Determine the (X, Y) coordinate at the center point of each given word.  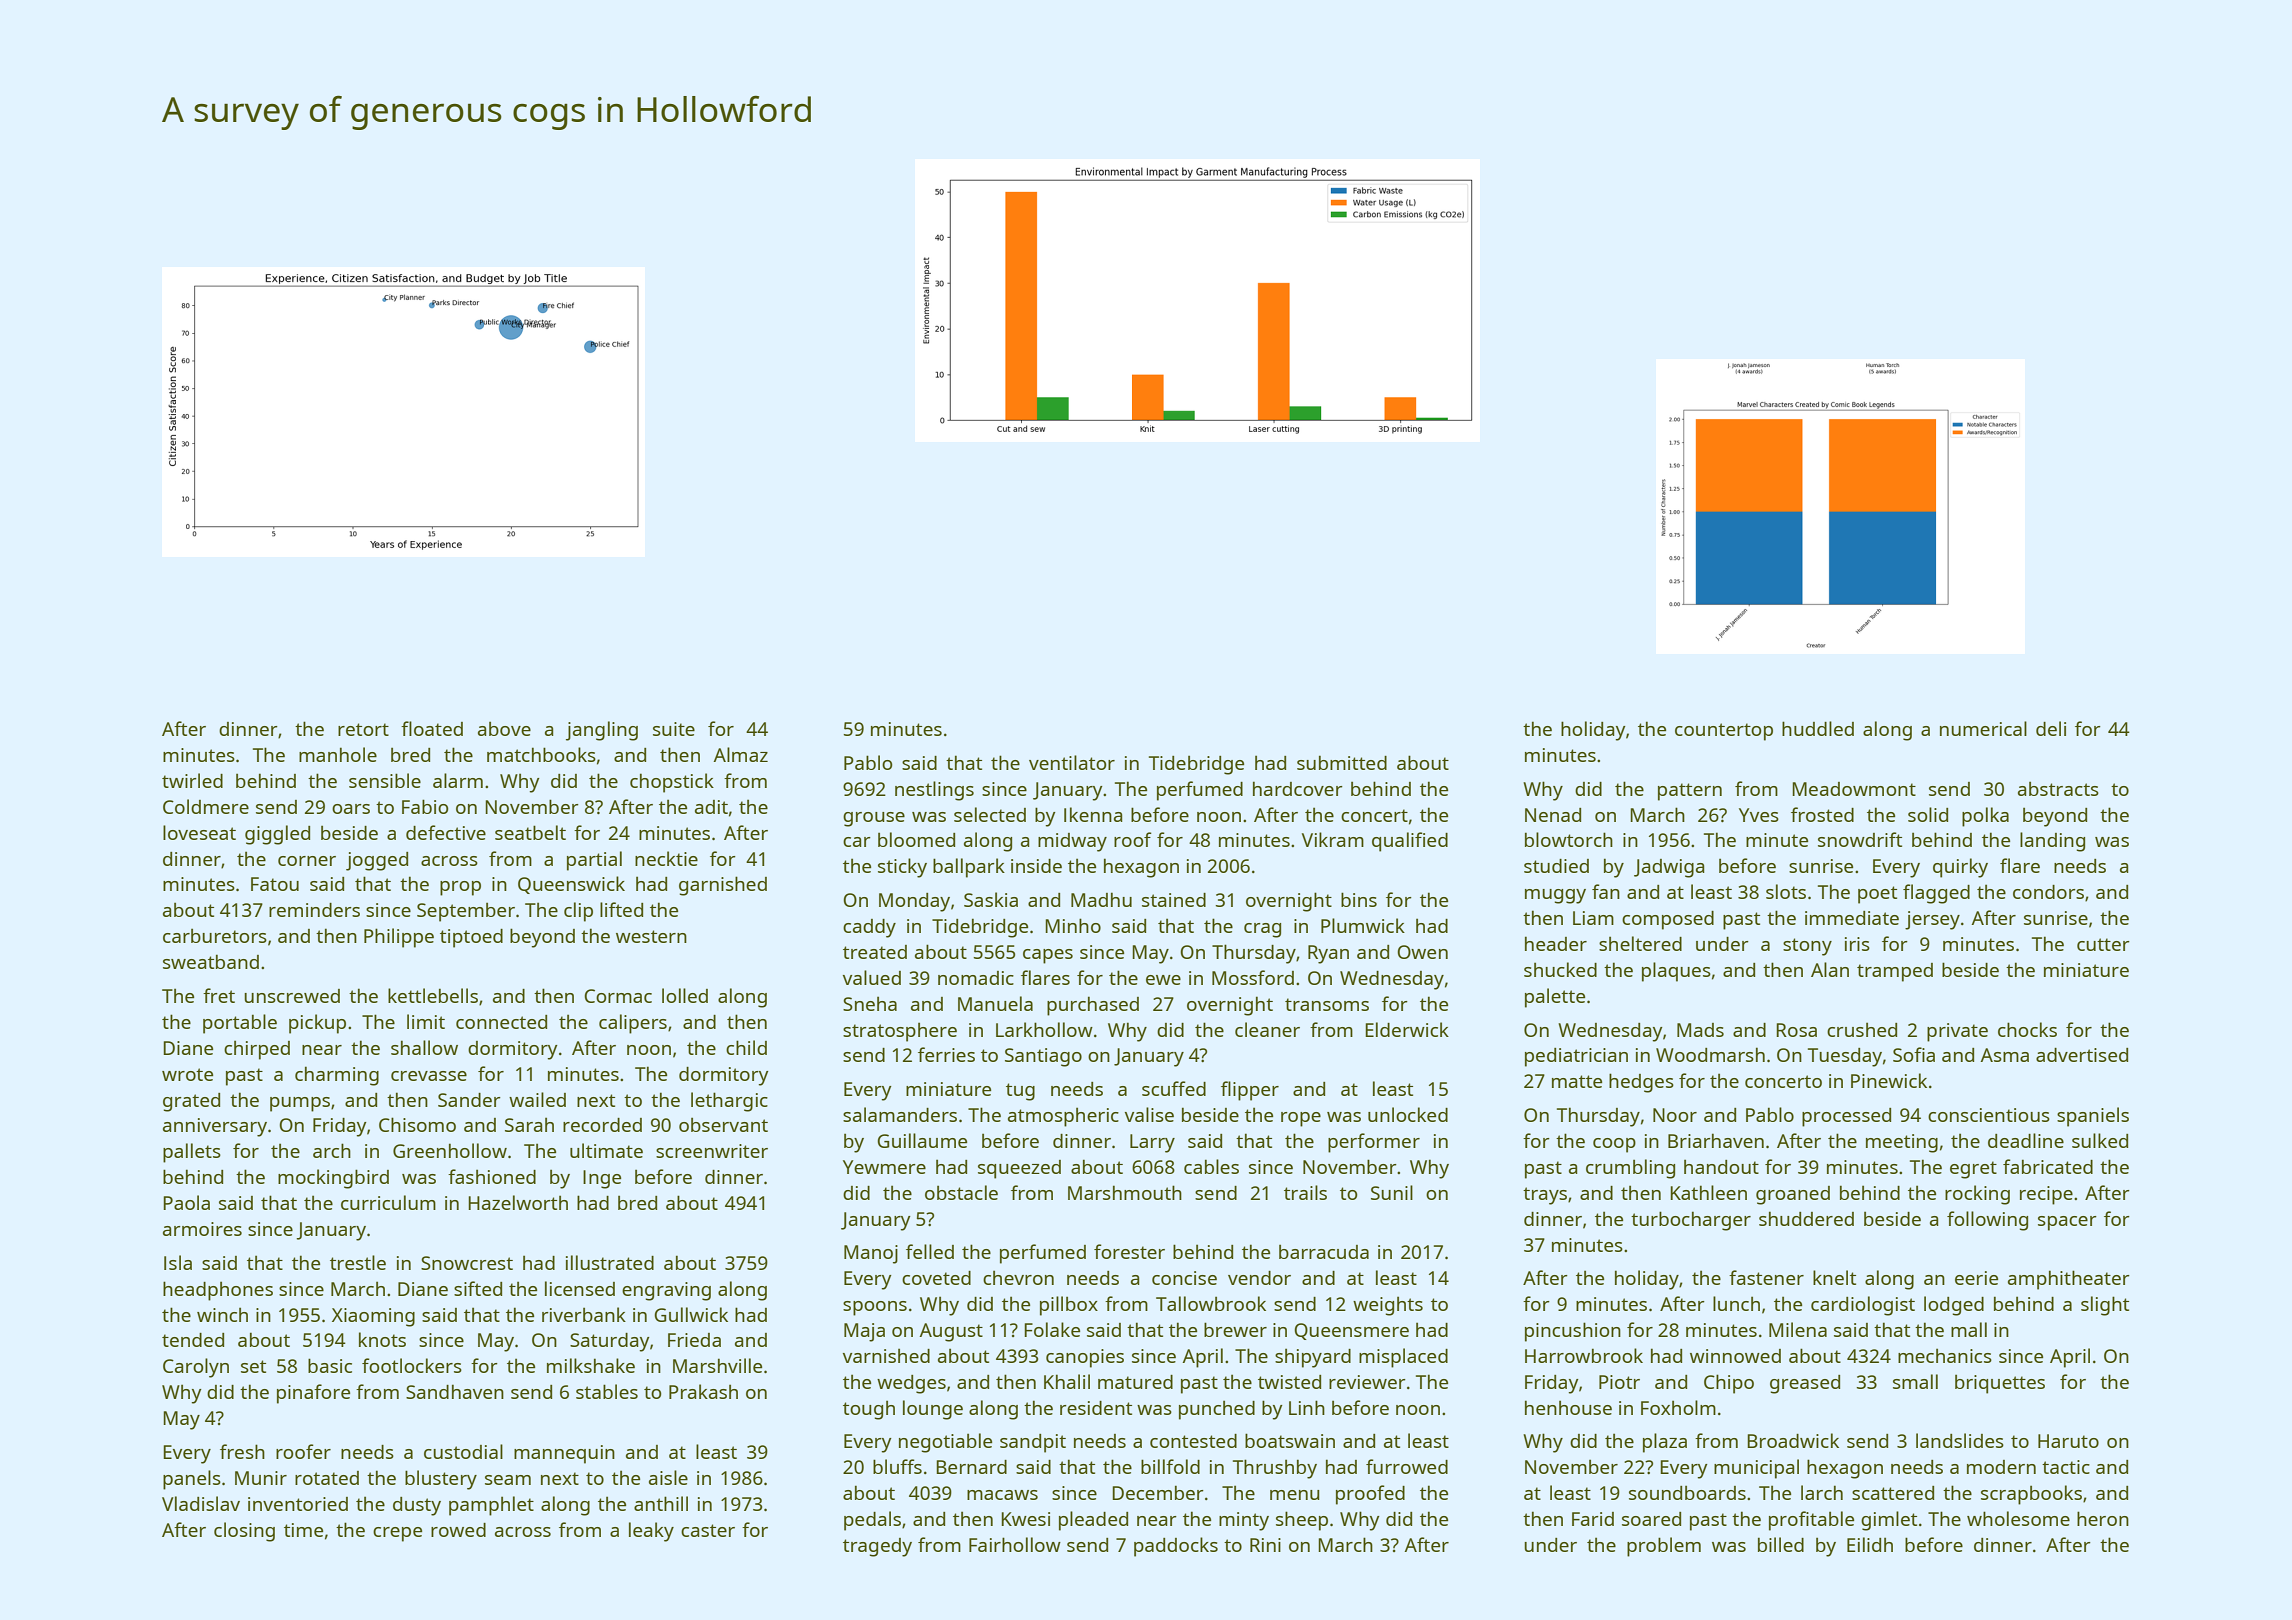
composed (1668, 920)
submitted (1342, 762)
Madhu (1101, 899)
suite (674, 729)
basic (330, 1365)
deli (2051, 728)
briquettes (2000, 1384)
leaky (651, 1532)
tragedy (877, 1547)
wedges (911, 1384)
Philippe (399, 938)
